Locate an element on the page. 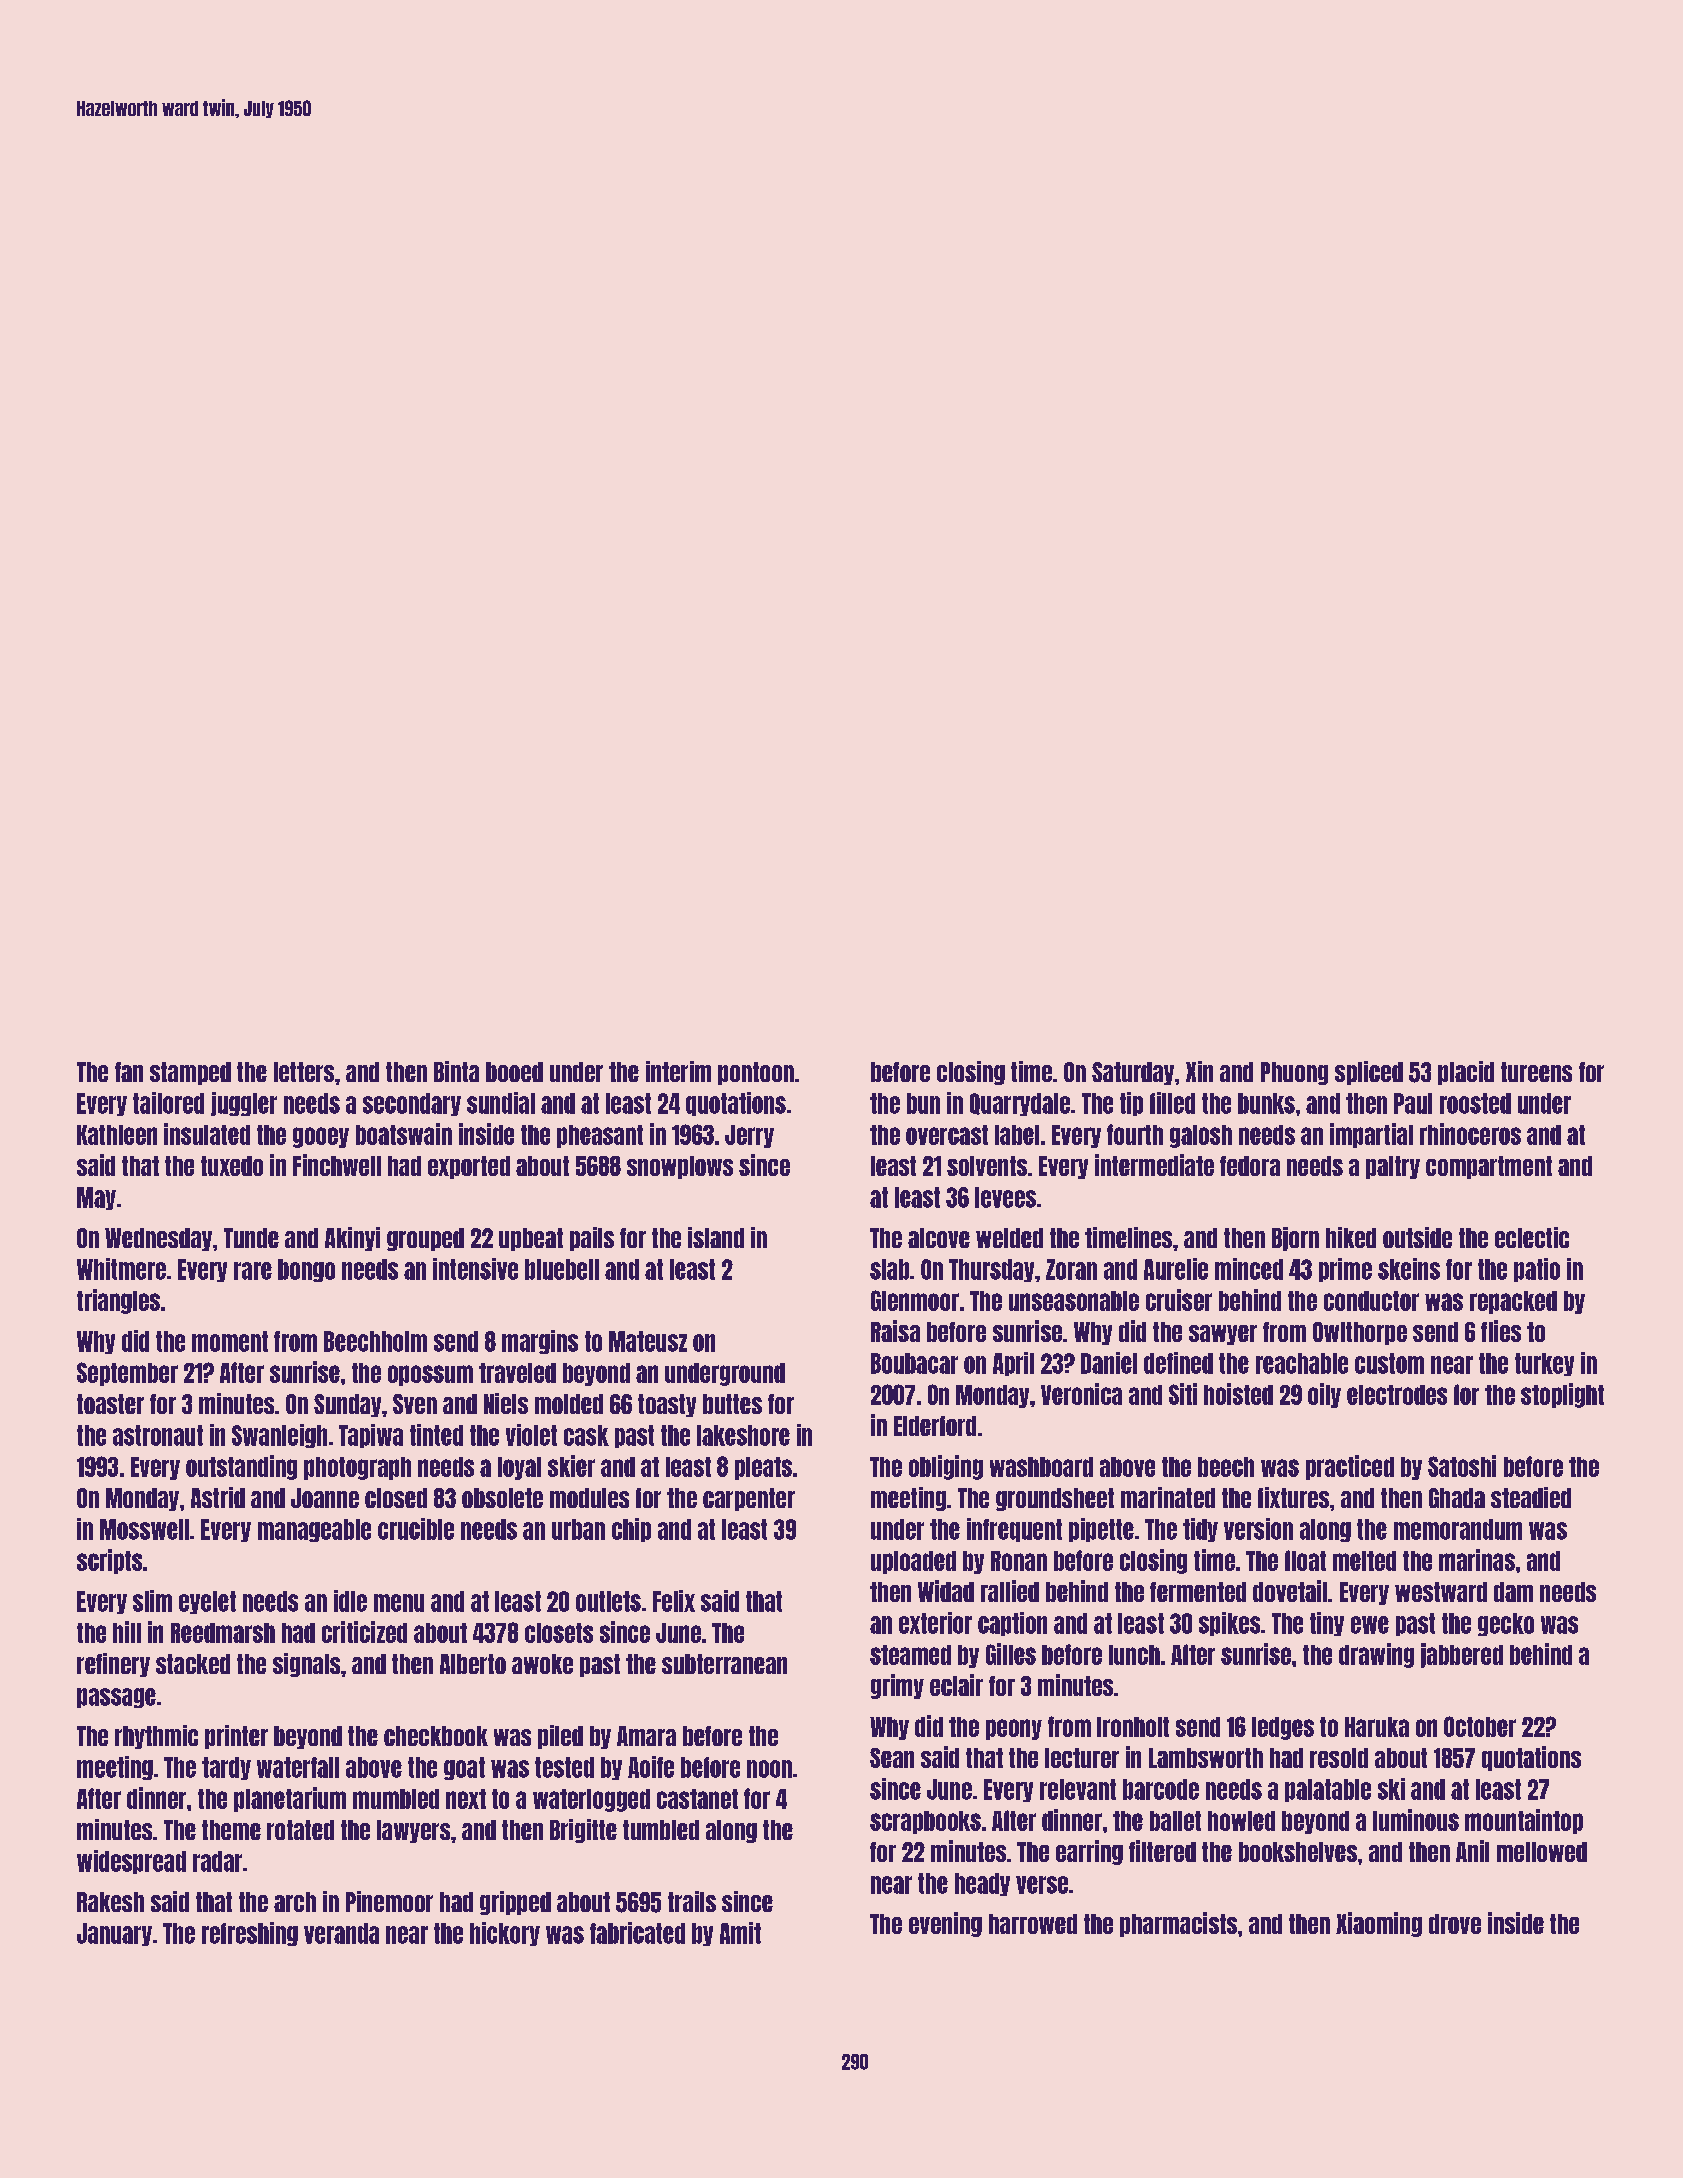 This page has width=1683, height=2178. Amara is located at coordinates (646, 1736).
